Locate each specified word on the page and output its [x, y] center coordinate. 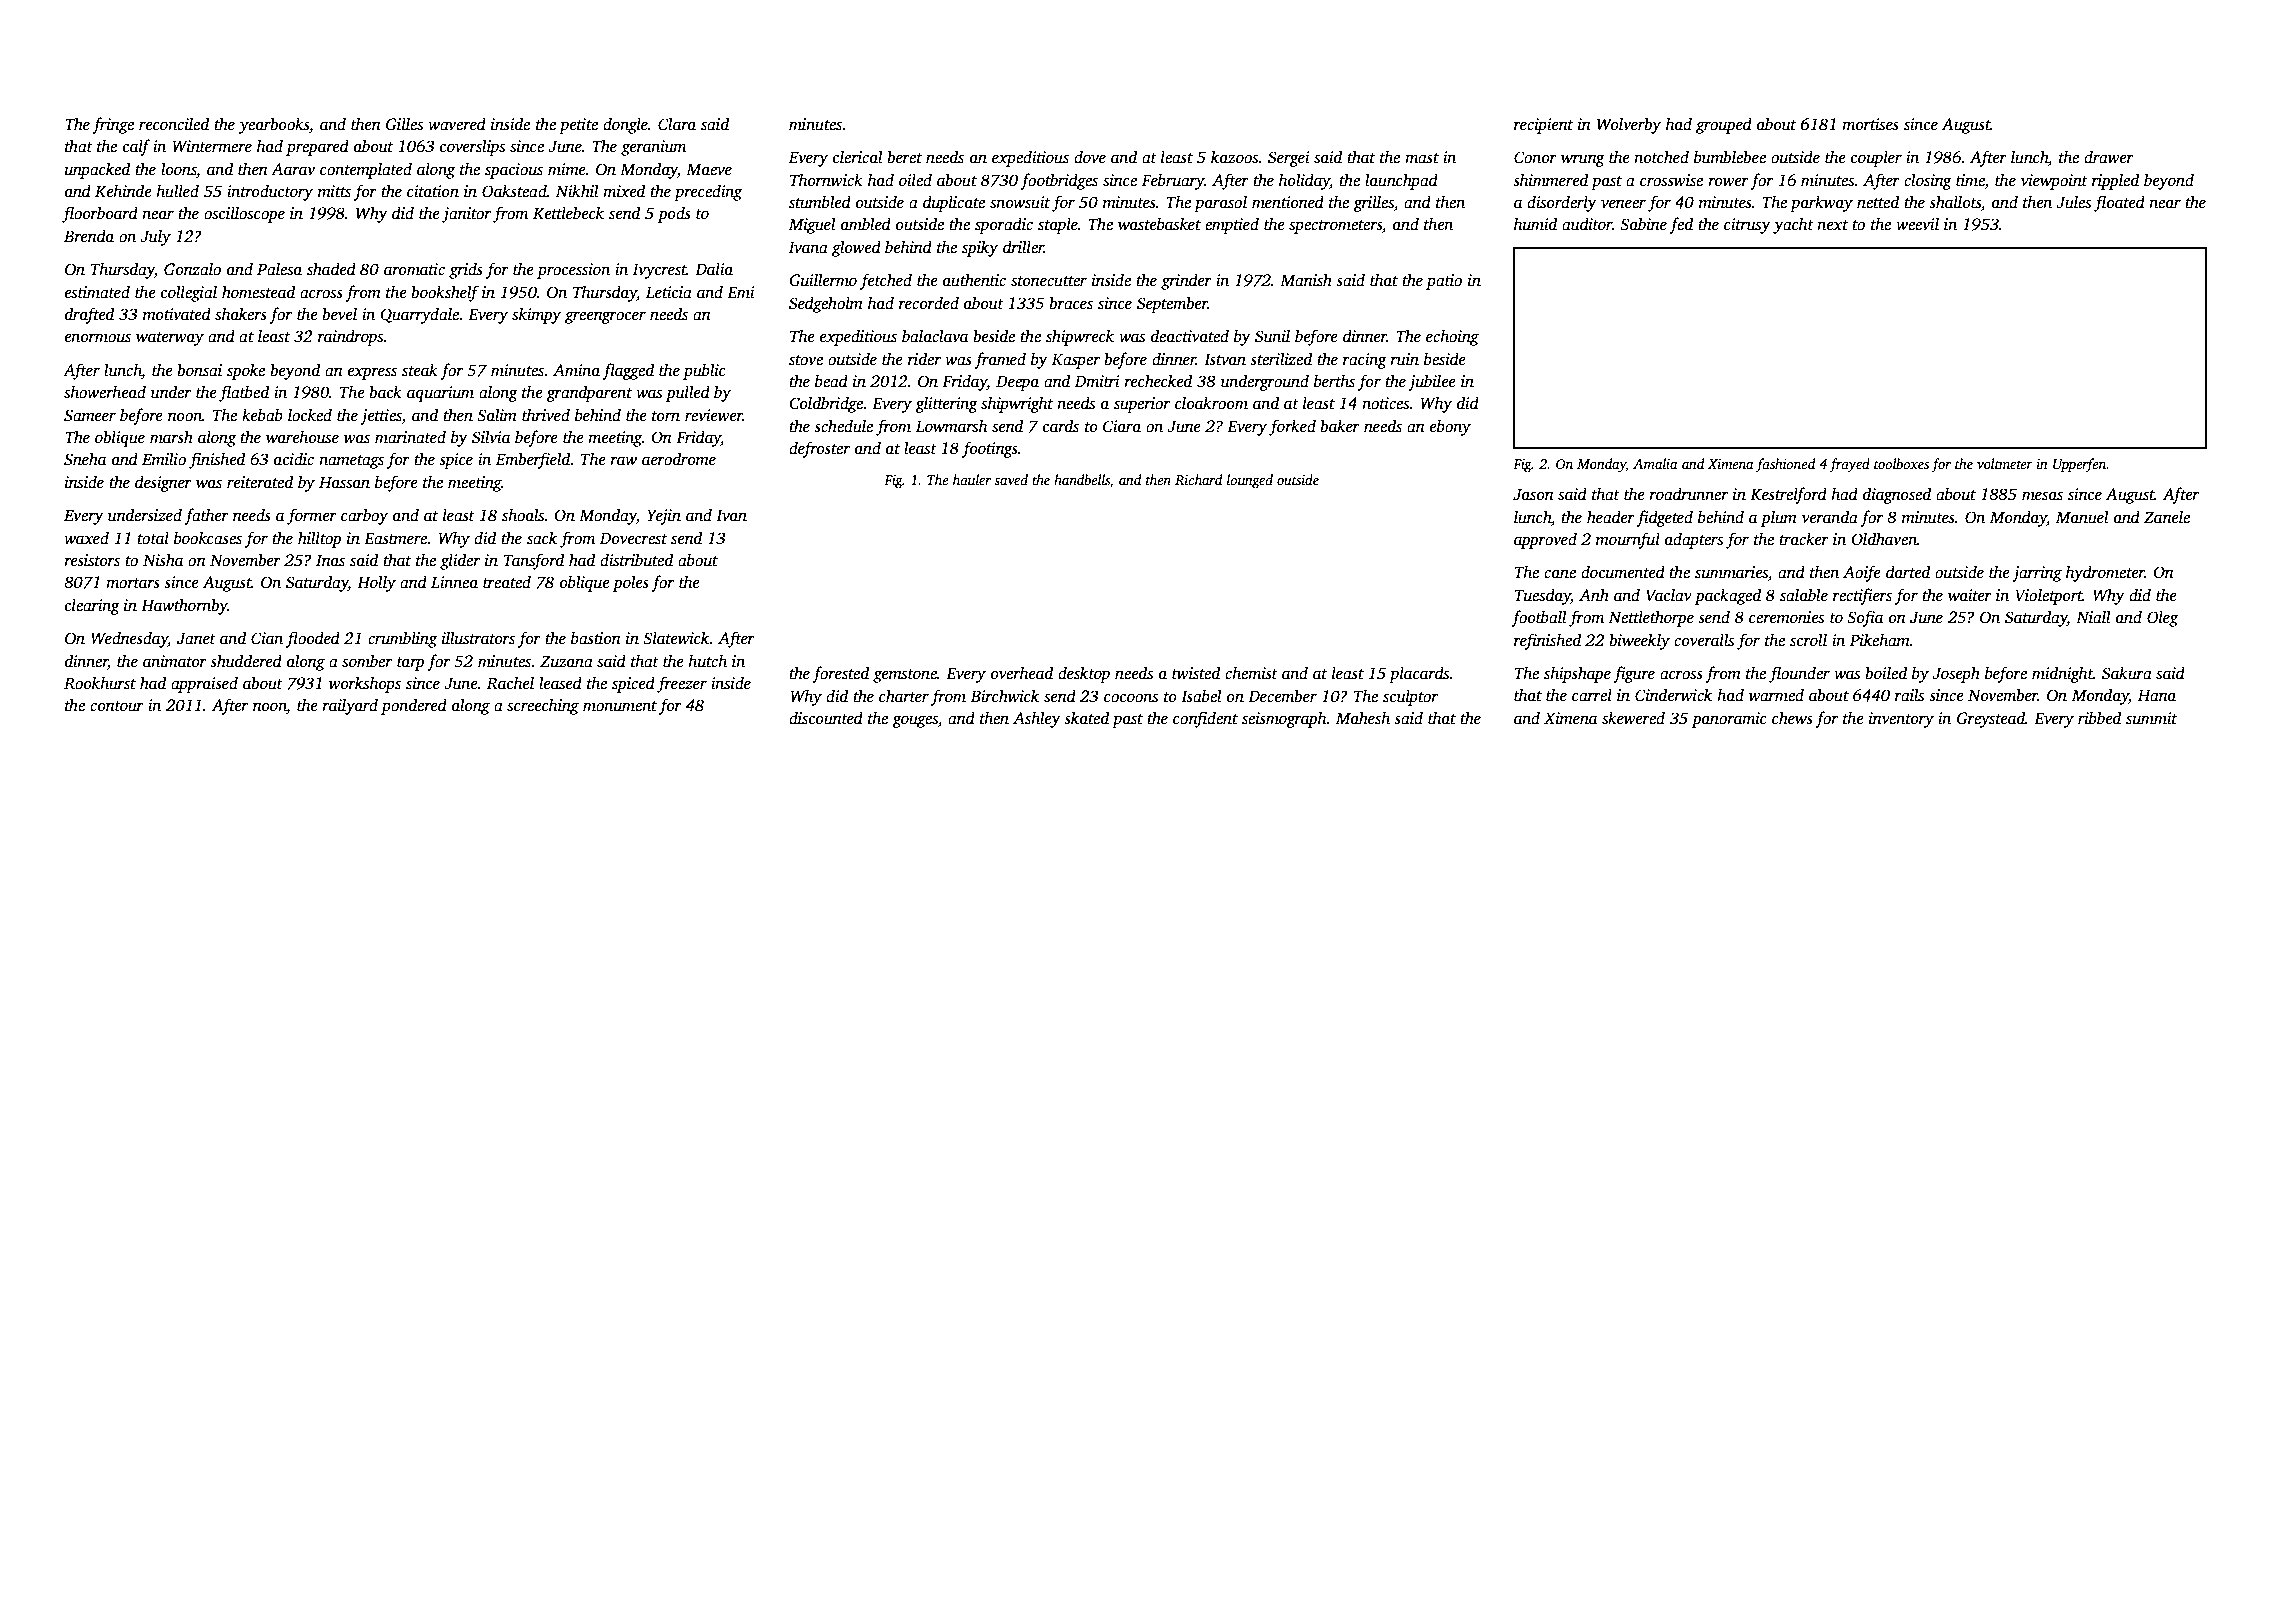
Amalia [1655, 463]
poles [631, 583]
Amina [576, 370]
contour [117, 706]
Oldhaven [1884, 539]
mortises [1870, 124]
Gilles [404, 124]
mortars [133, 583]
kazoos [1234, 157]
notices [1385, 403]
